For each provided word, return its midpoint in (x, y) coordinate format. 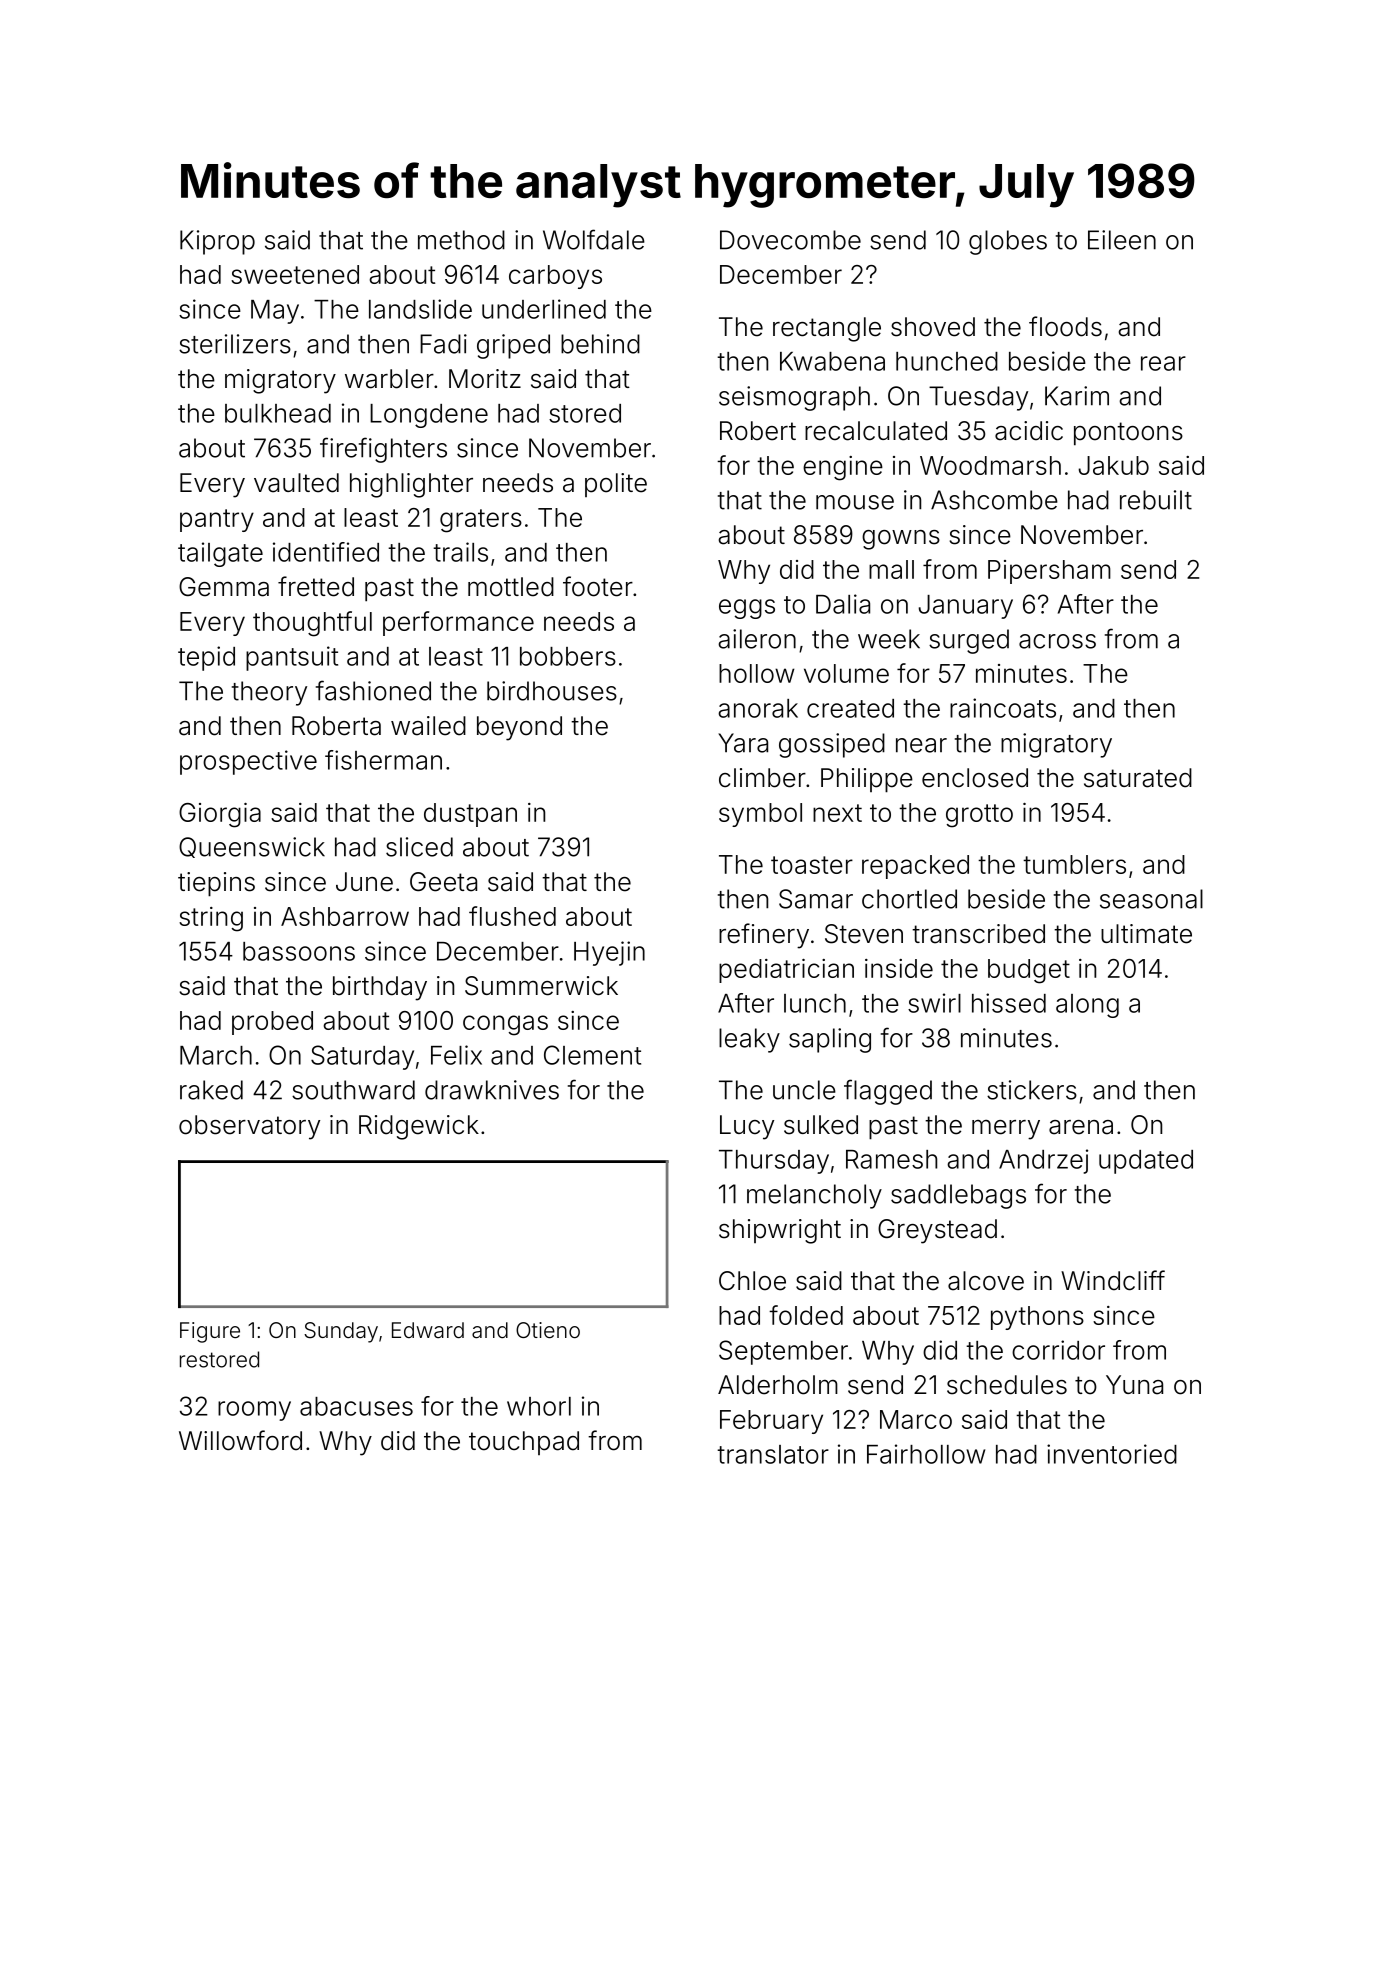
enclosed (975, 778)
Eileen (1122, 240)
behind (600, 344)
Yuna (1134, 1385)
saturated (1138, 778)
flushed (512, 916)
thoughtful (312, 624)
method (461, 240)
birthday (380, 988)
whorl (539, 1406)
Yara (743, 743)
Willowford (240, 1440)
